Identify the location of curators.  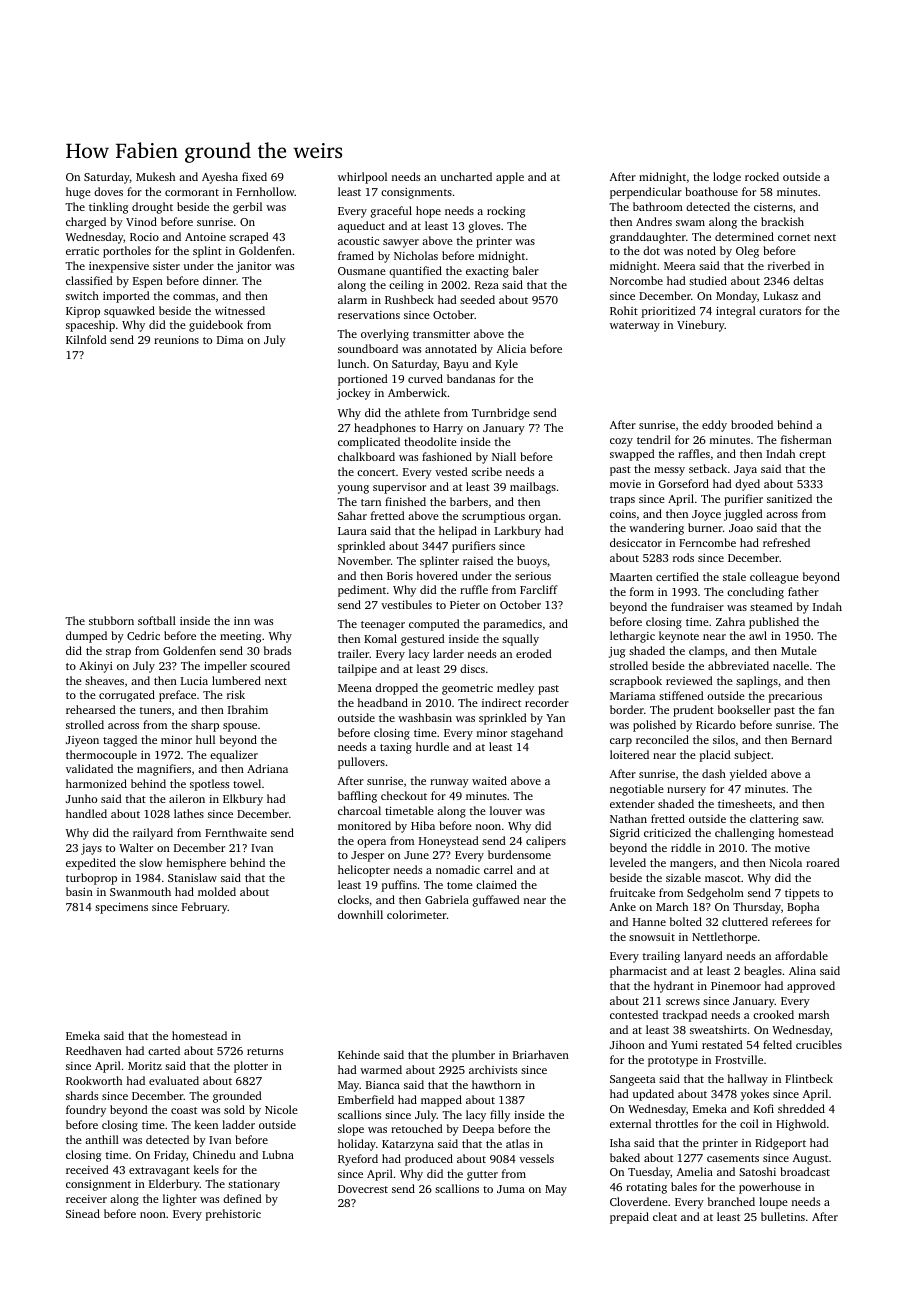
(780, 311).
